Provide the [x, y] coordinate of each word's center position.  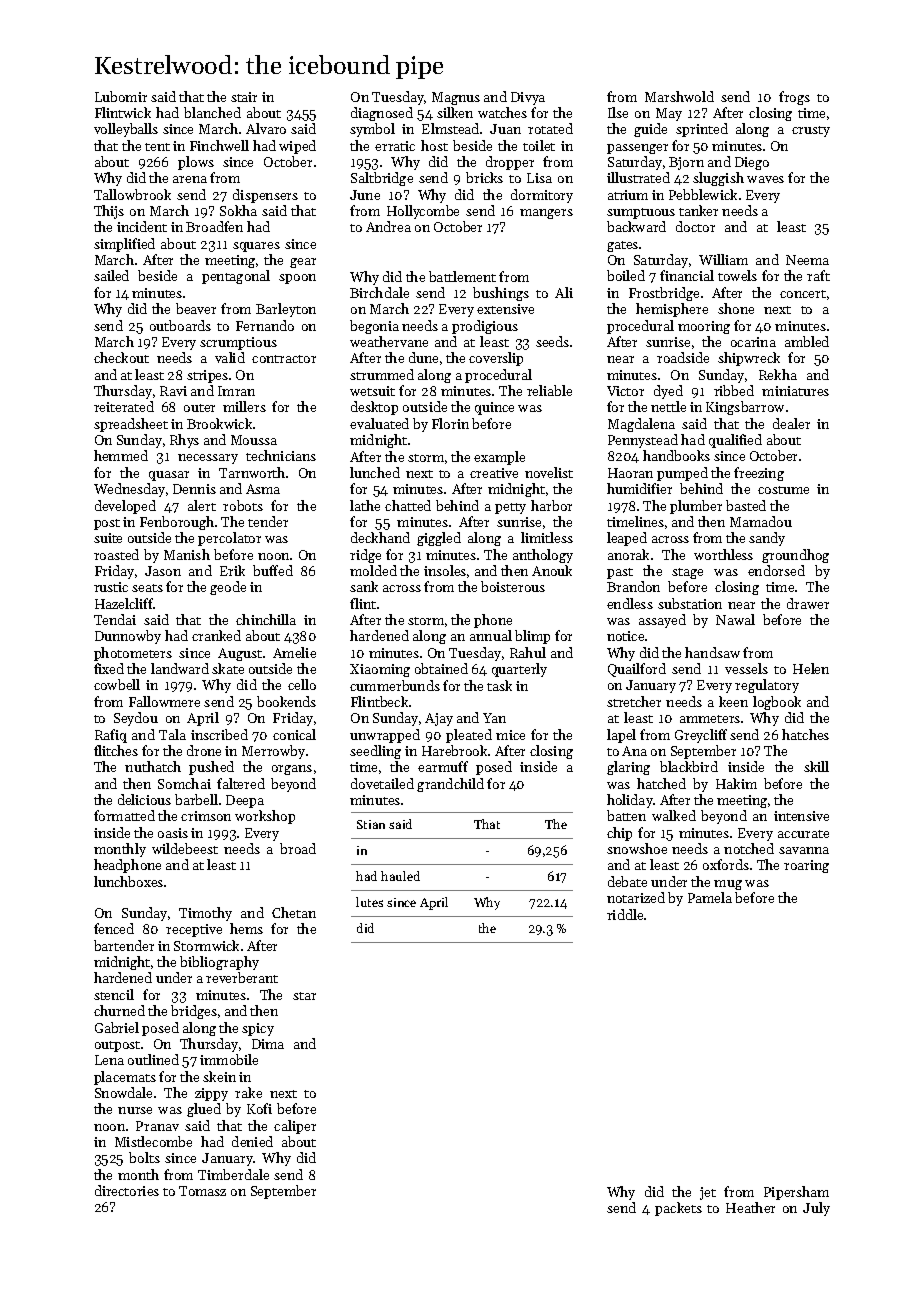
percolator [229, 539]
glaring [628, 768]
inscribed [219, 734]
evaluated [379, 423]
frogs [794, 98]
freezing [759, 474]
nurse [135, 1110]
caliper [295, 1127]
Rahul [528, 652]
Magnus [456, 98]
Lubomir [121, 96]
